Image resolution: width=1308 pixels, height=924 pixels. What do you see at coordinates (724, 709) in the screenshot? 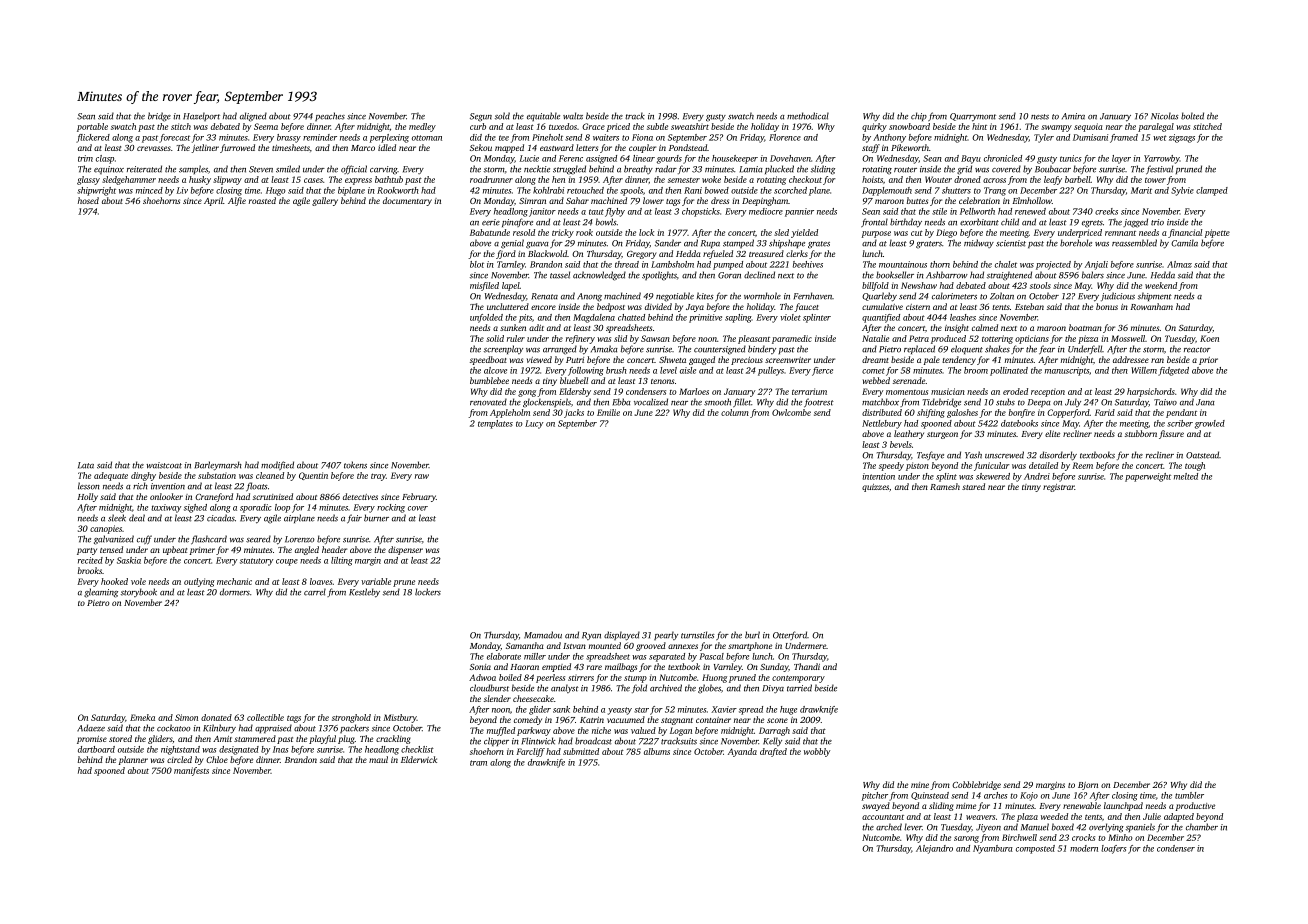
I see `Xavier` at bounding box center [724, 709].
